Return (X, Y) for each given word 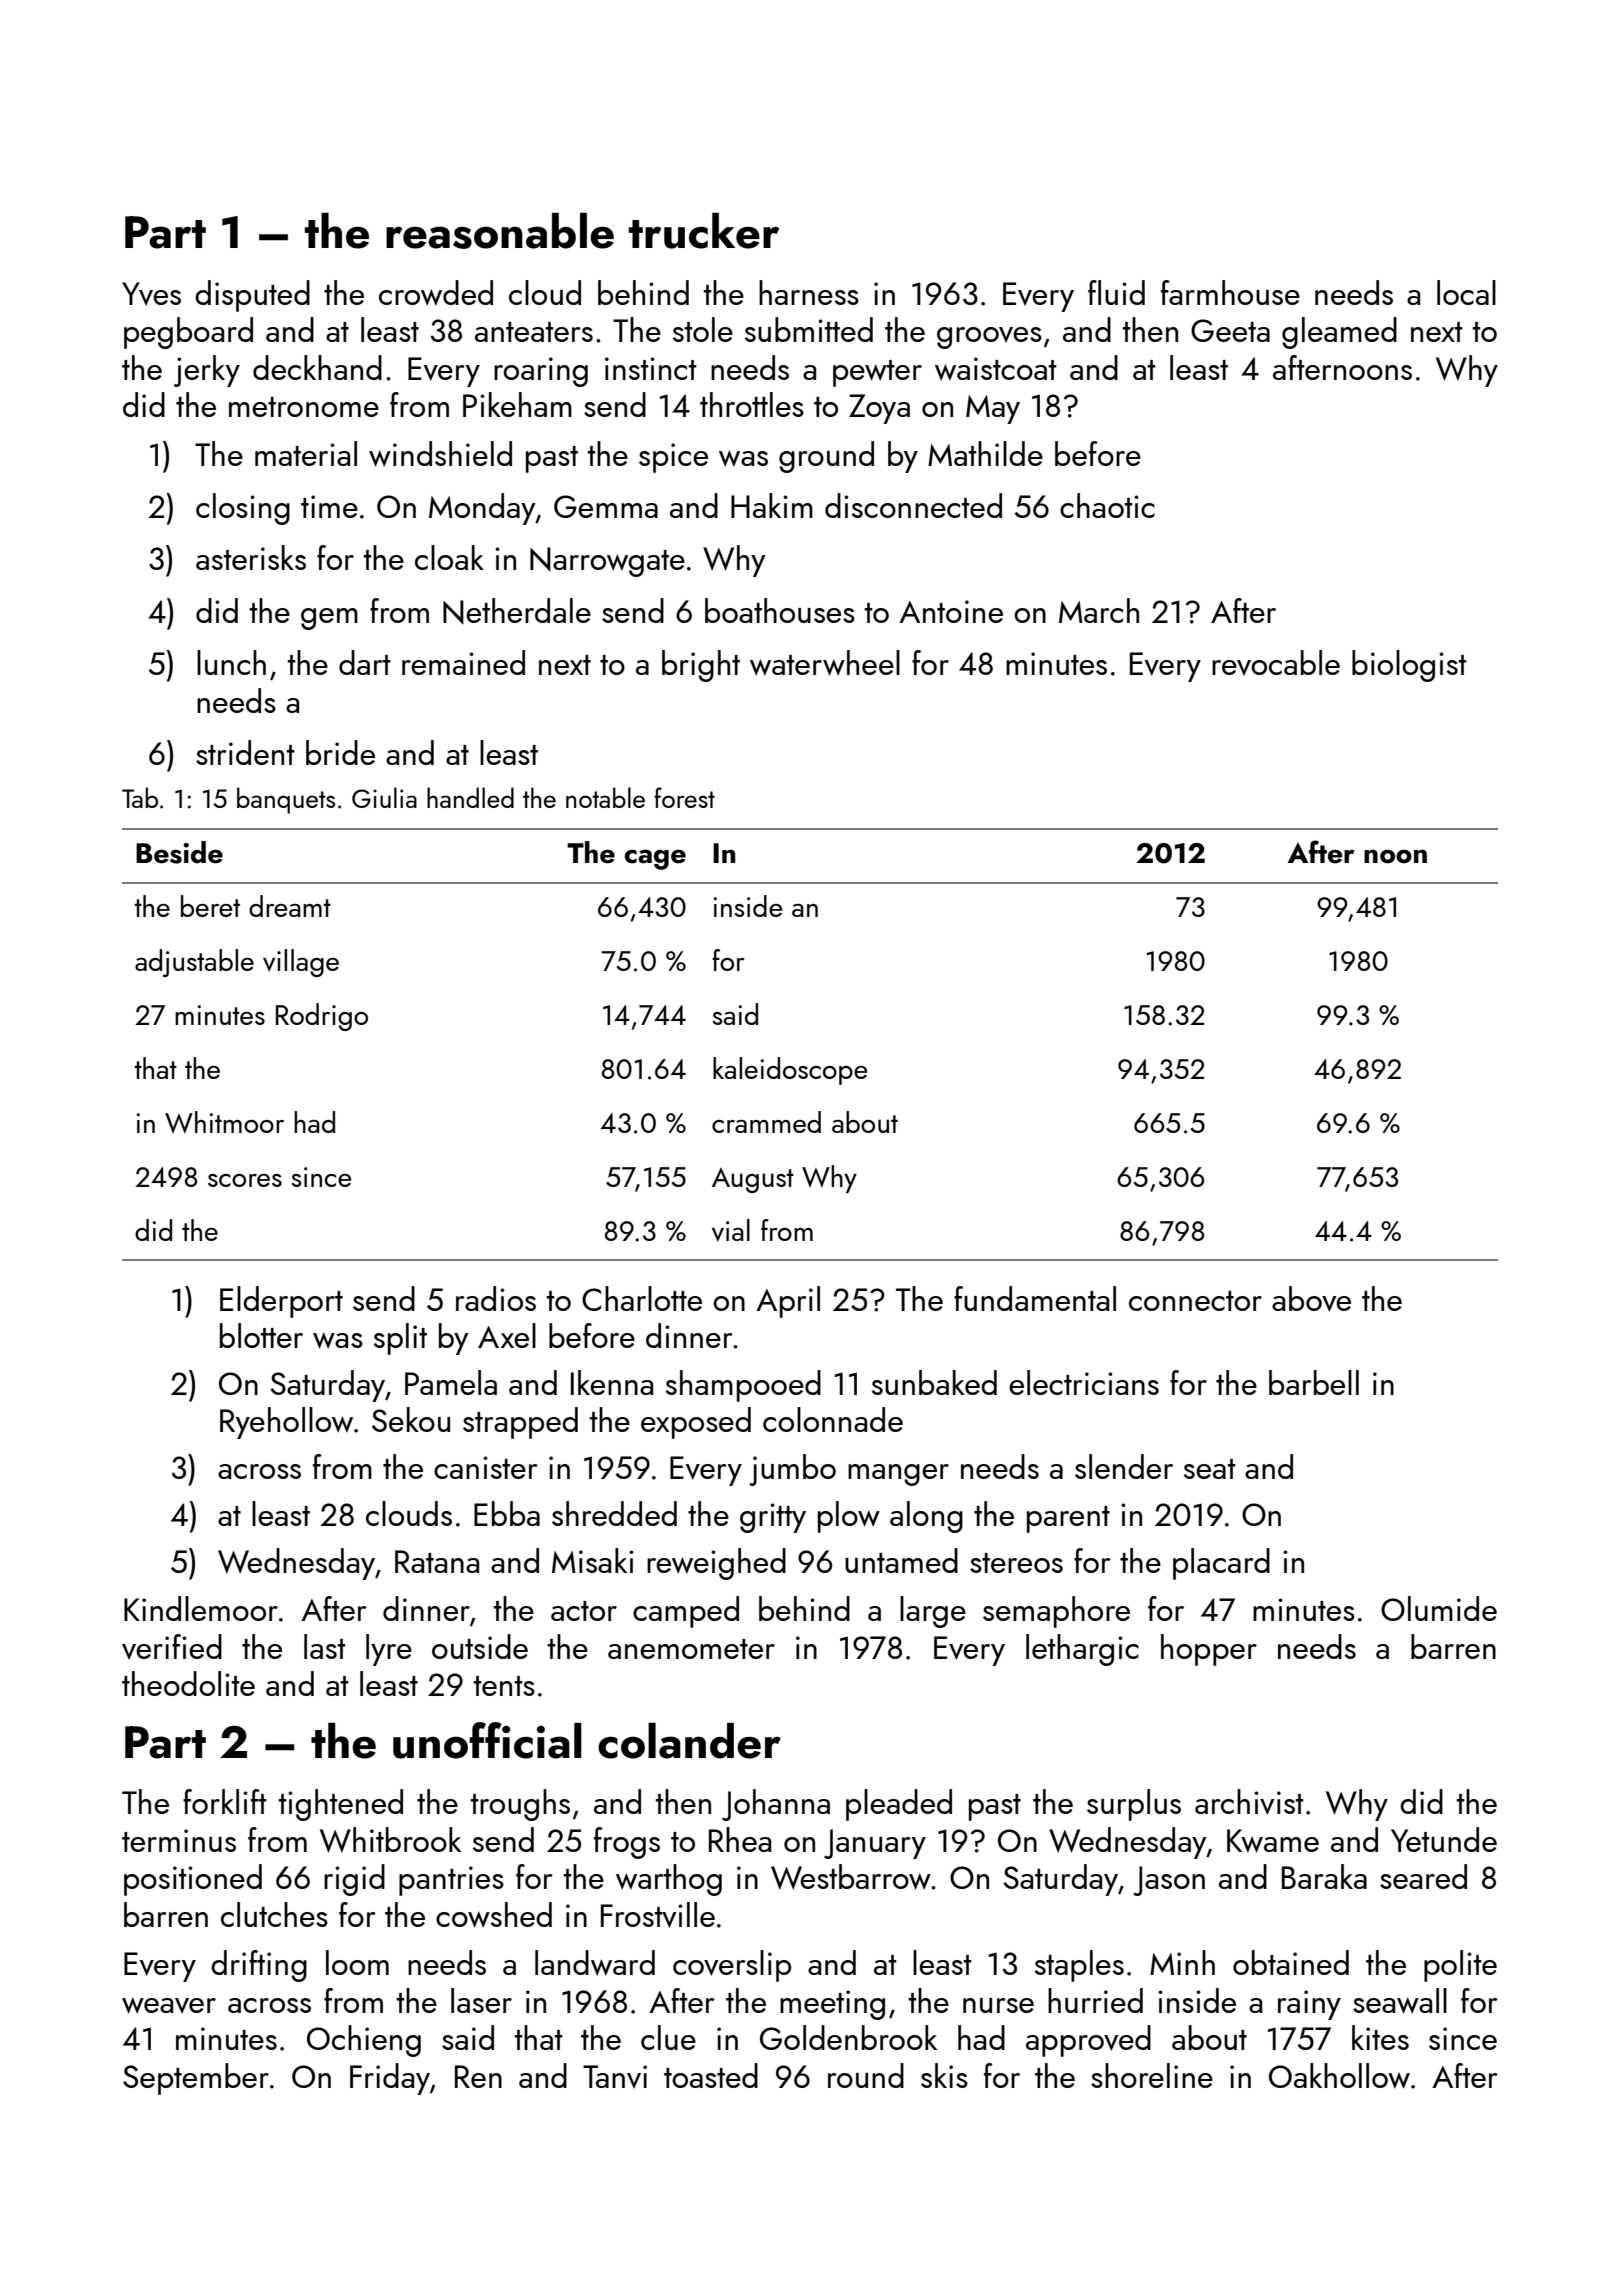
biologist (1409, 666)
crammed (766, 1122)
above (1311, 1299)
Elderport (281, 1302)
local (1466, 292)
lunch (231, 662)
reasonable (500, 231)
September (196, 2079)
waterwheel (825, 663)
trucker (704, 231)
